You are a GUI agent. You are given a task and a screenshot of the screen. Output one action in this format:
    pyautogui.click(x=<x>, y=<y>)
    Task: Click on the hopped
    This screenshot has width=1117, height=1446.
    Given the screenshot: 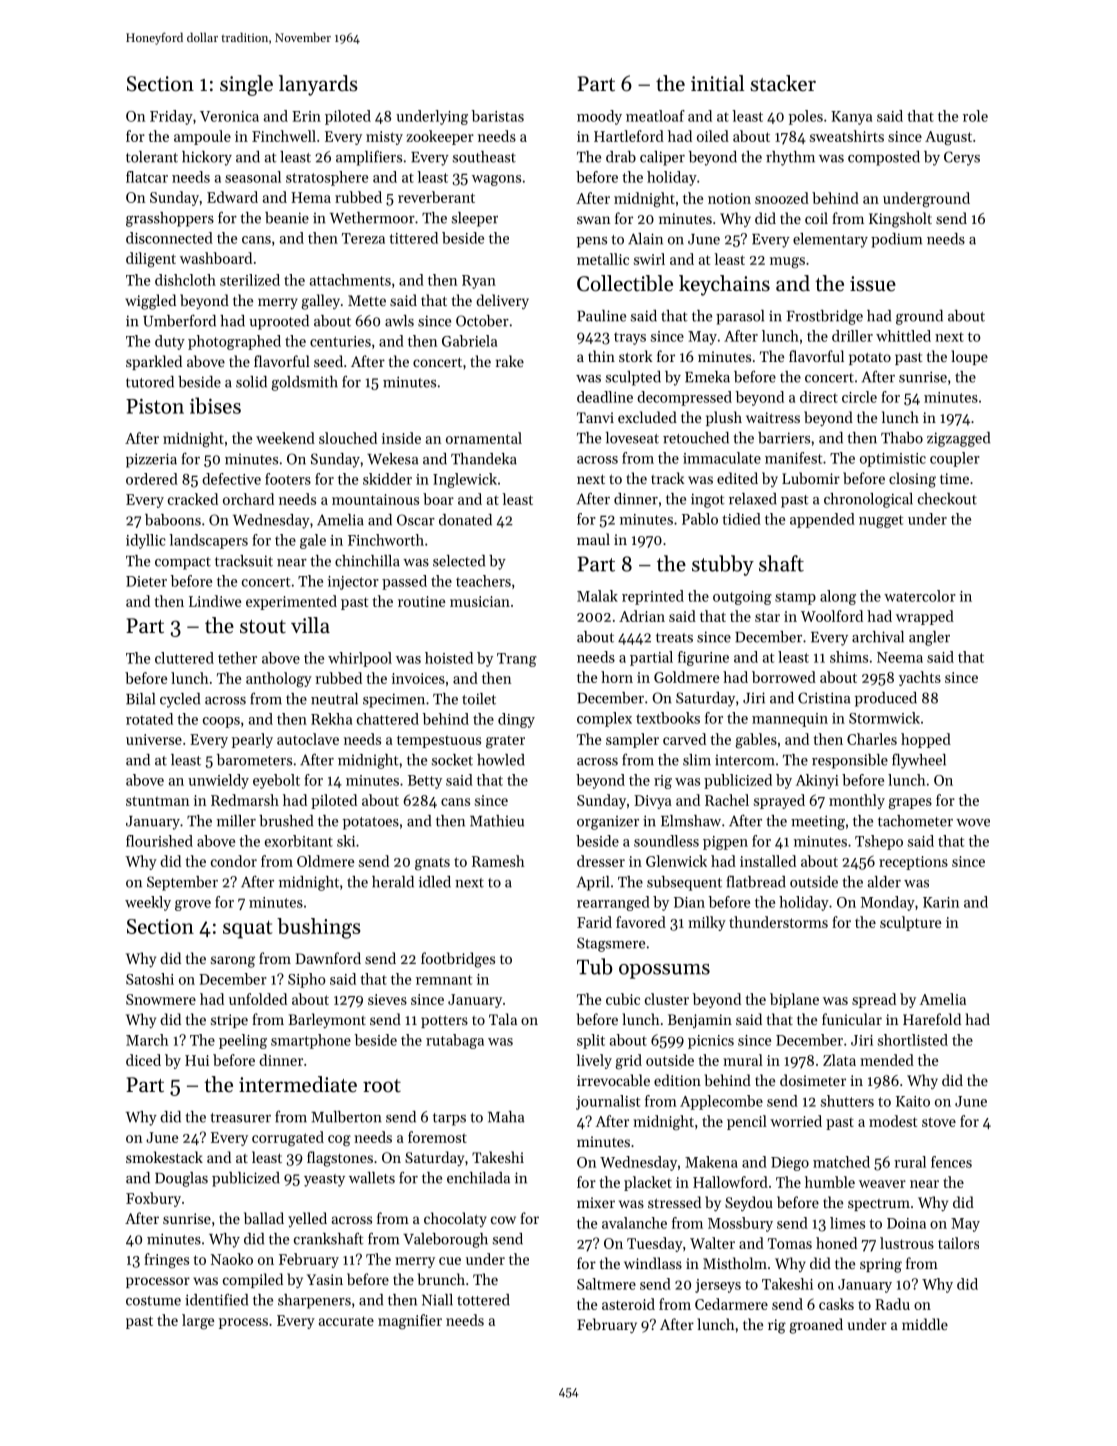 What is the action you would take?
    pyautogui.click(x=926, y=740)
